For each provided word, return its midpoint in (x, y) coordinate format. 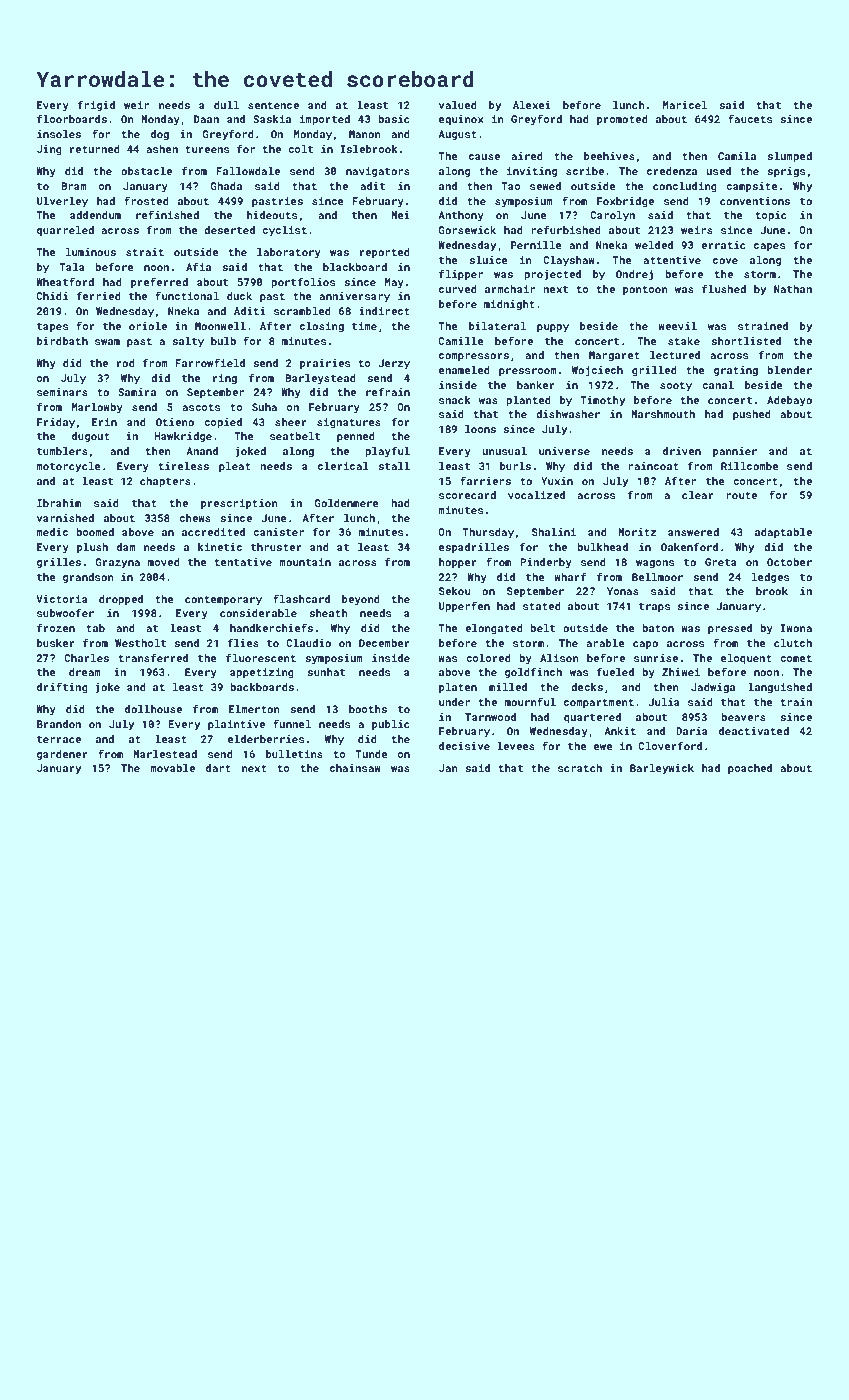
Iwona (796, 628)
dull (226, 105)
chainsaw (355, 768)
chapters (165, 482)
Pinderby (546, 563)
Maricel (685, 105)
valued (458, 105)
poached (750, 769)
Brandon (59, 724)
